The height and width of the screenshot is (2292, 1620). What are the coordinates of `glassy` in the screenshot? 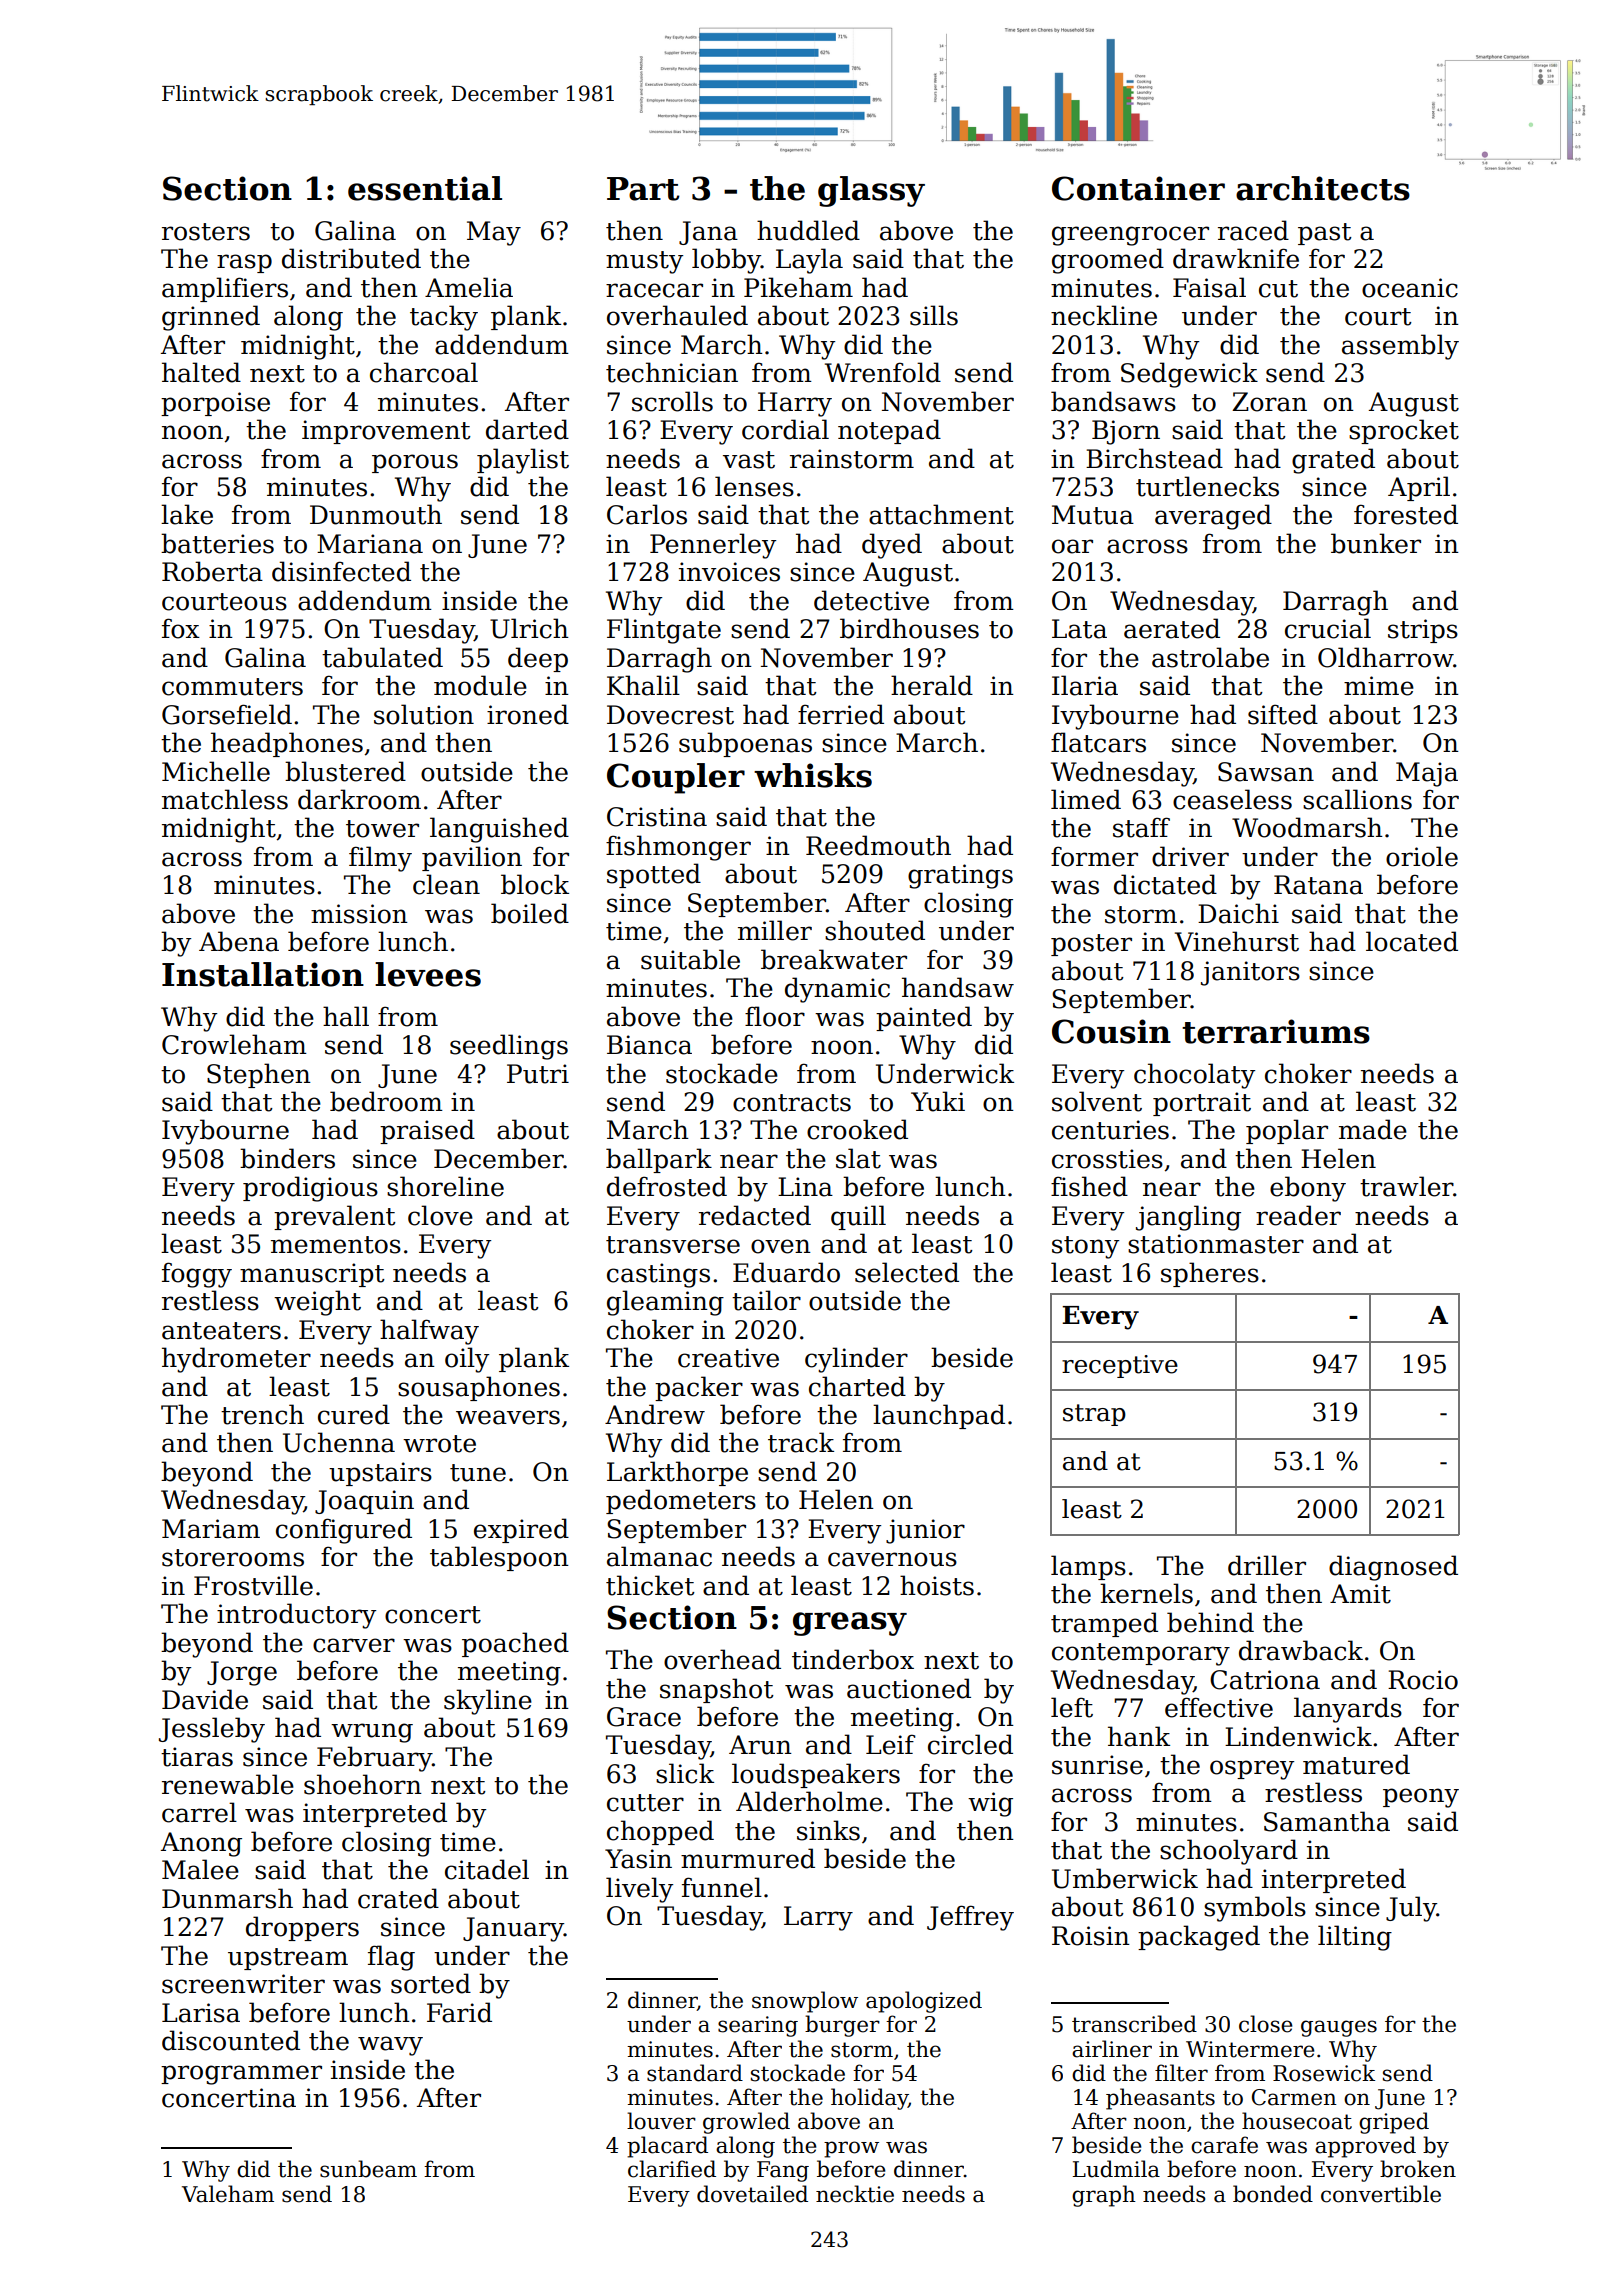 It's located at (871, 191).
